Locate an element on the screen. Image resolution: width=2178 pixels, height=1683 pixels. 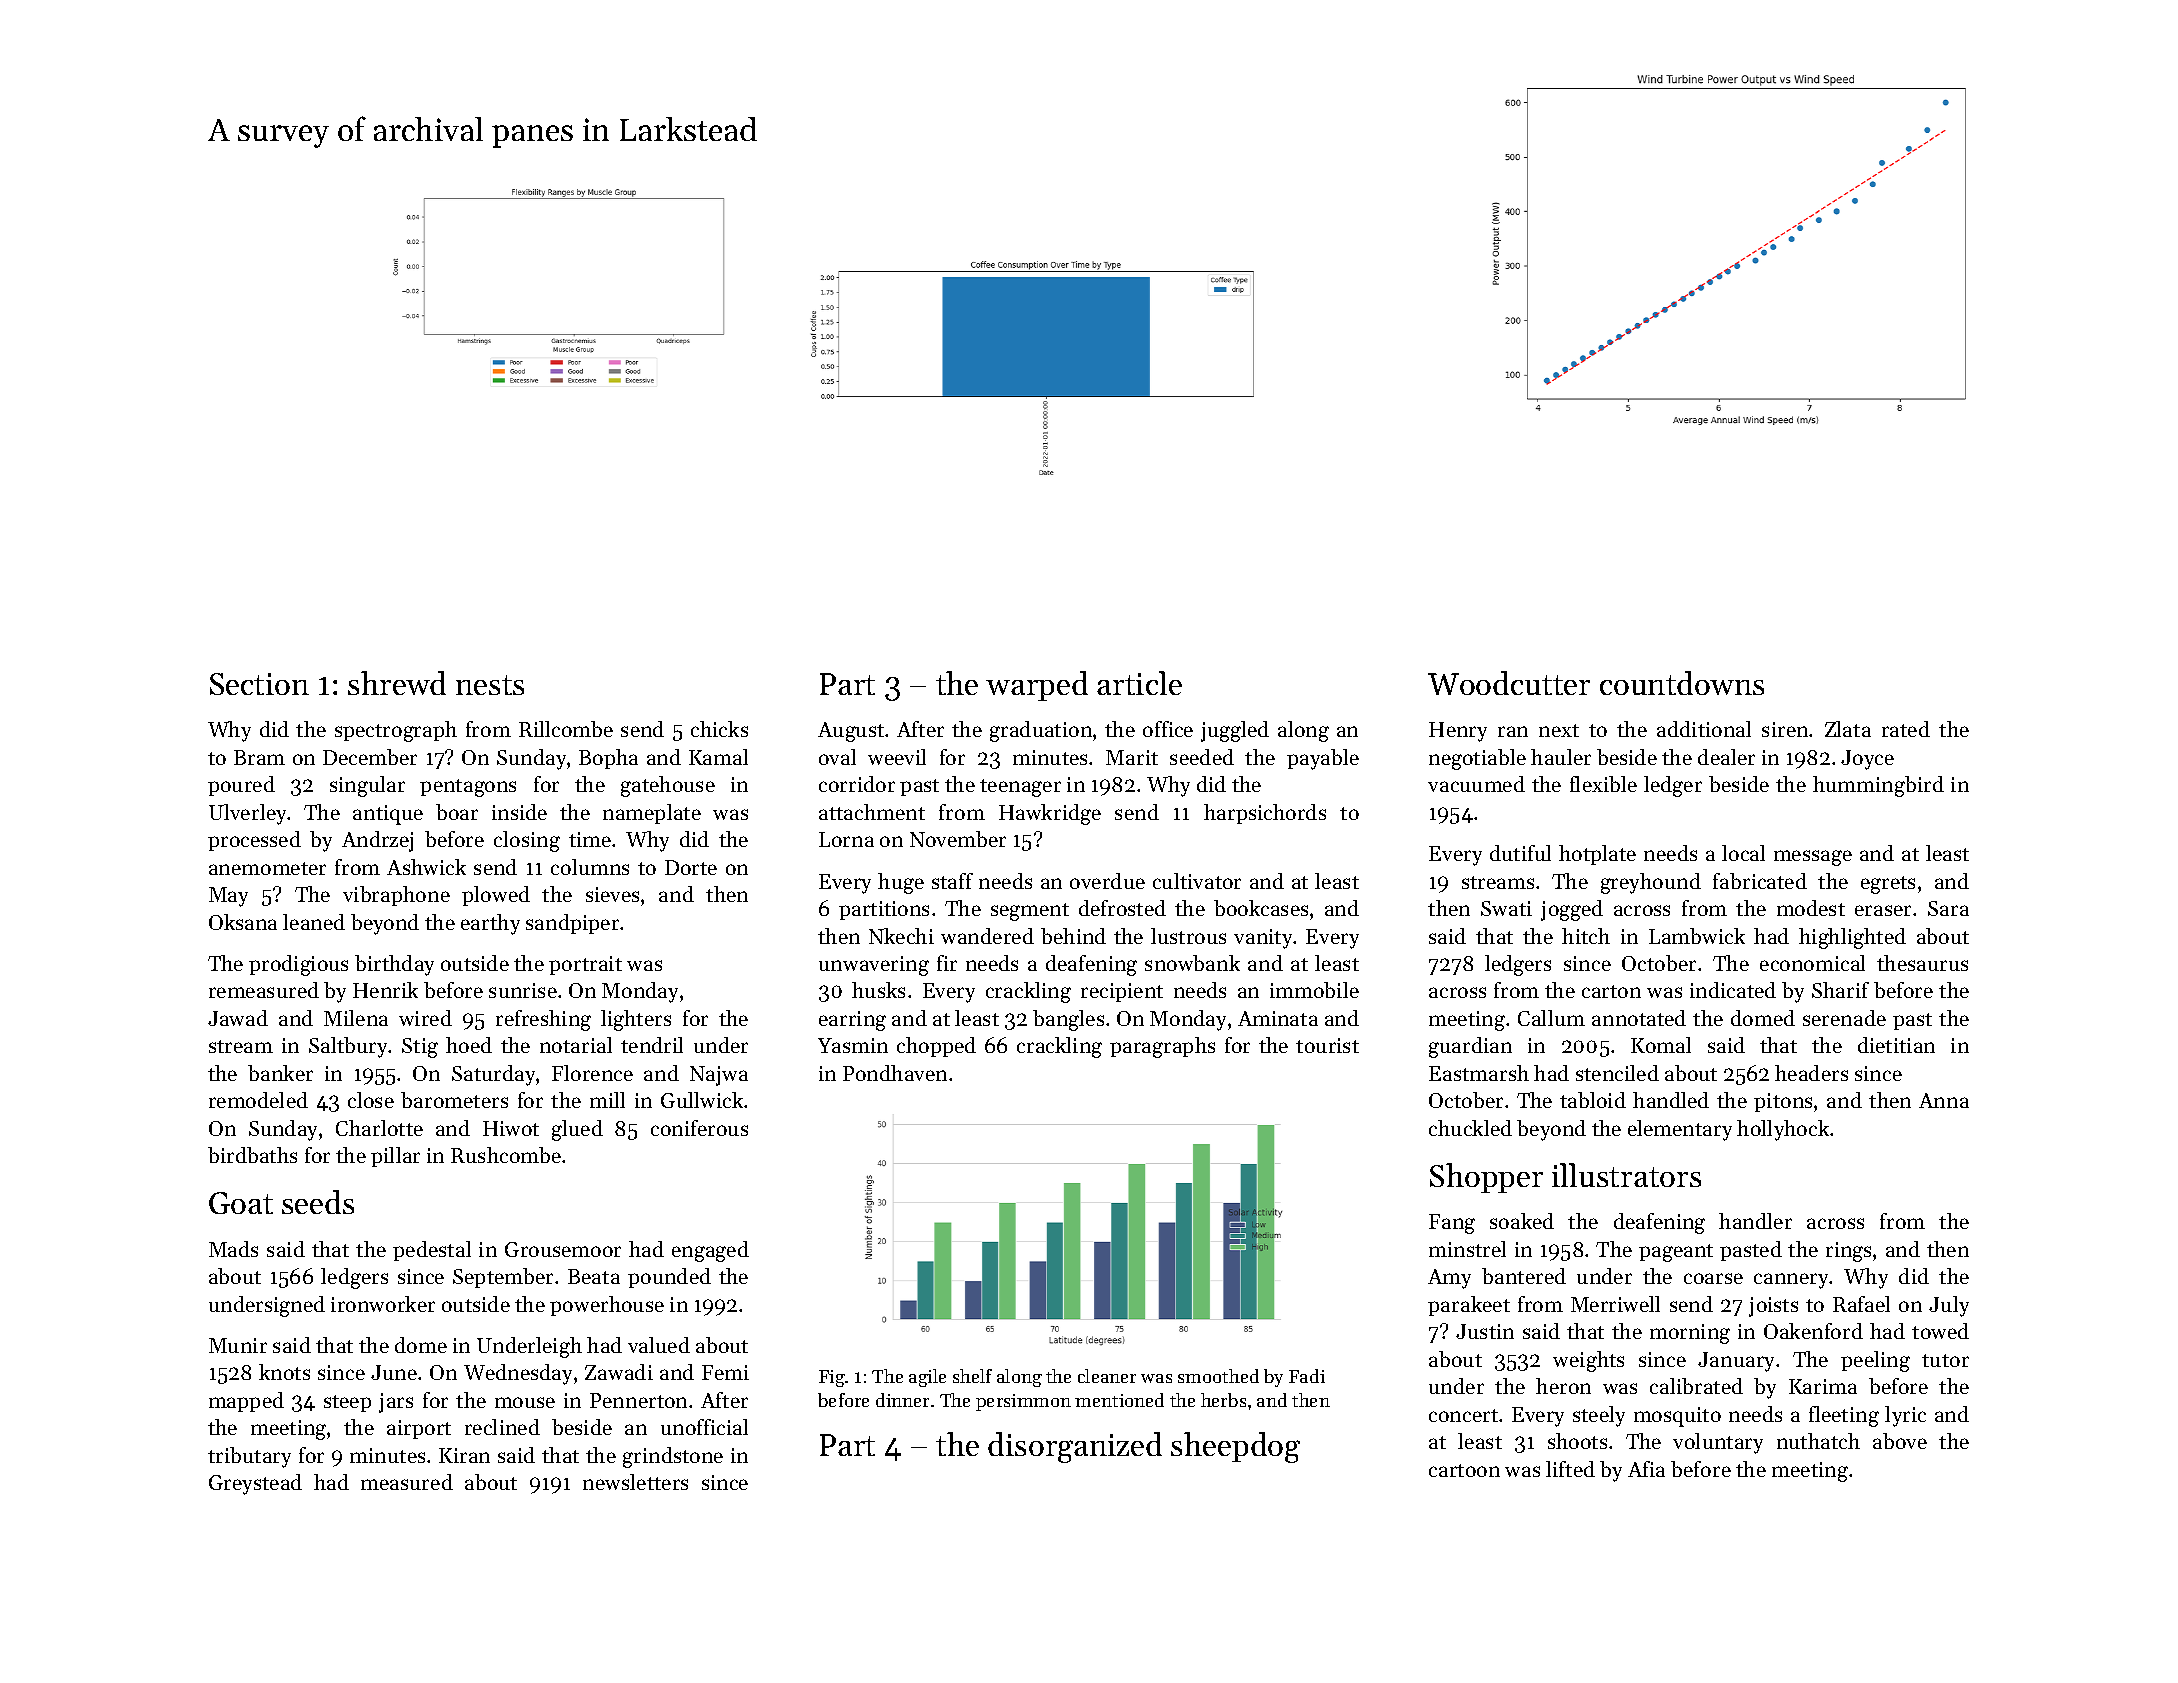
newsletters is located at coordinates (635, 1482).
